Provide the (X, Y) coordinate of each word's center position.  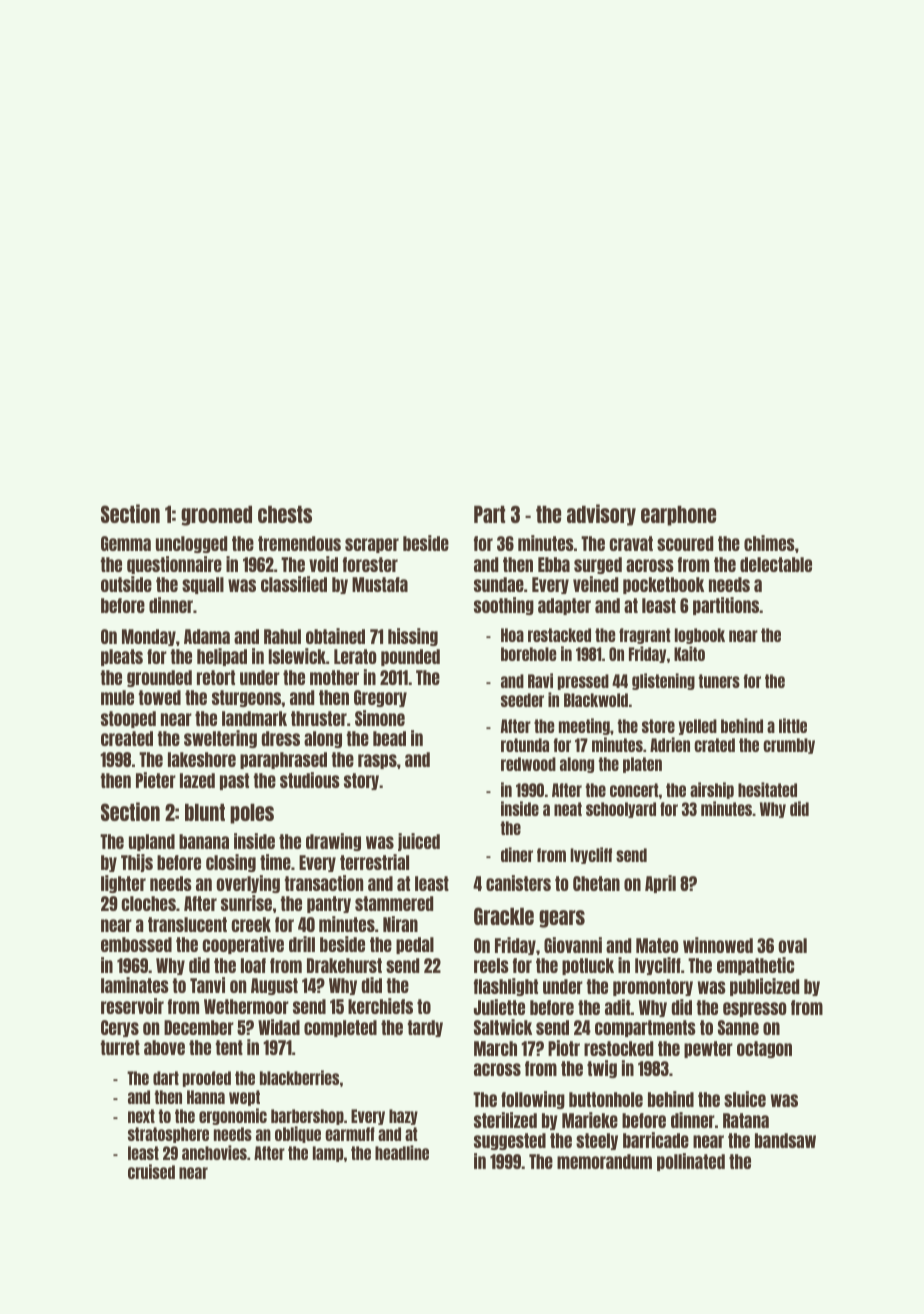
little (793, 725)
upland (152, 842)
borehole (529, 654)
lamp (328, 1154)
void (323, 564)
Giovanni (573, 945)
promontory (653, 987)
